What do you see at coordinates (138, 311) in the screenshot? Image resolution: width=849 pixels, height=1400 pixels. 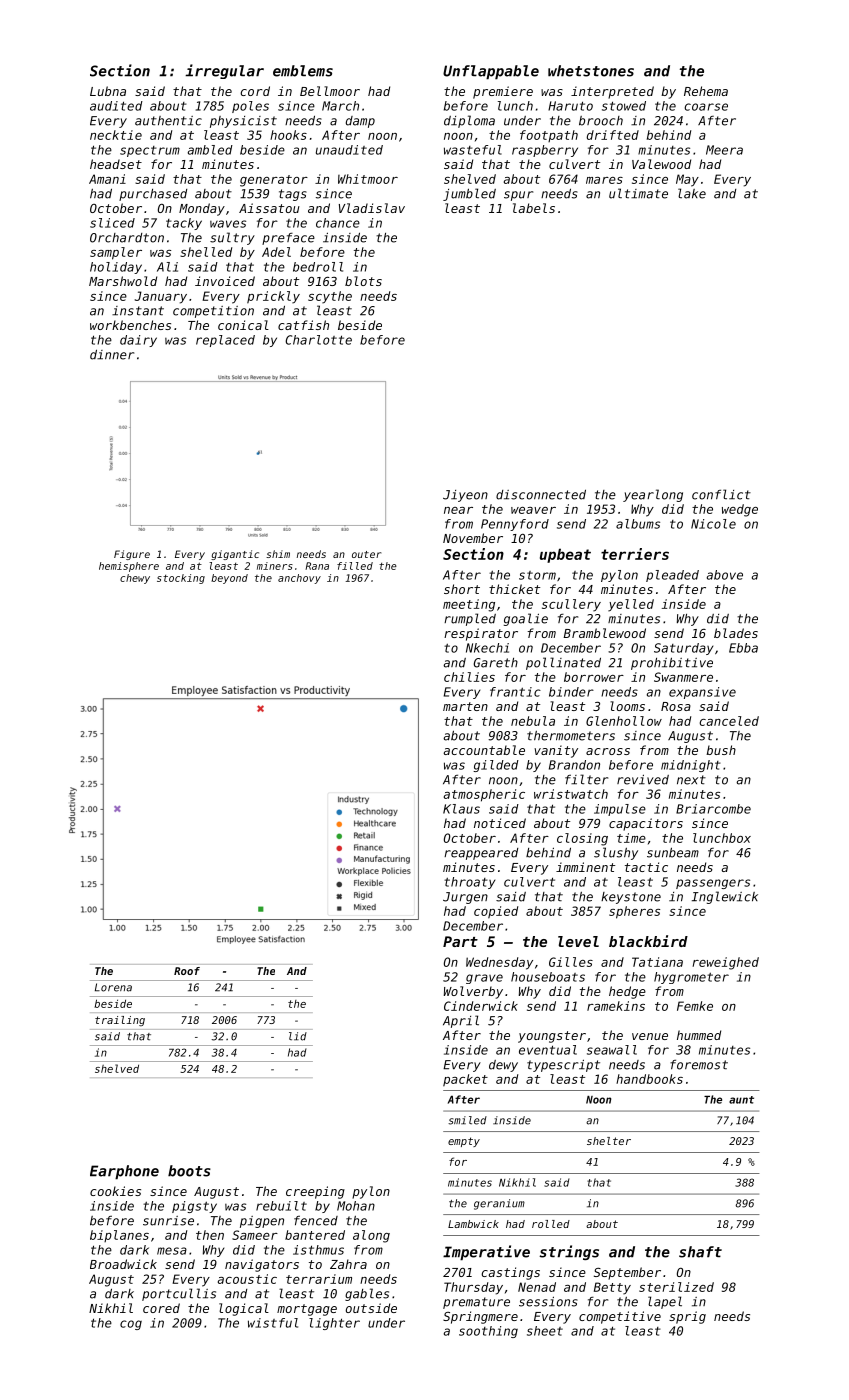 I see `instant` at bounding box center [138, 311].
